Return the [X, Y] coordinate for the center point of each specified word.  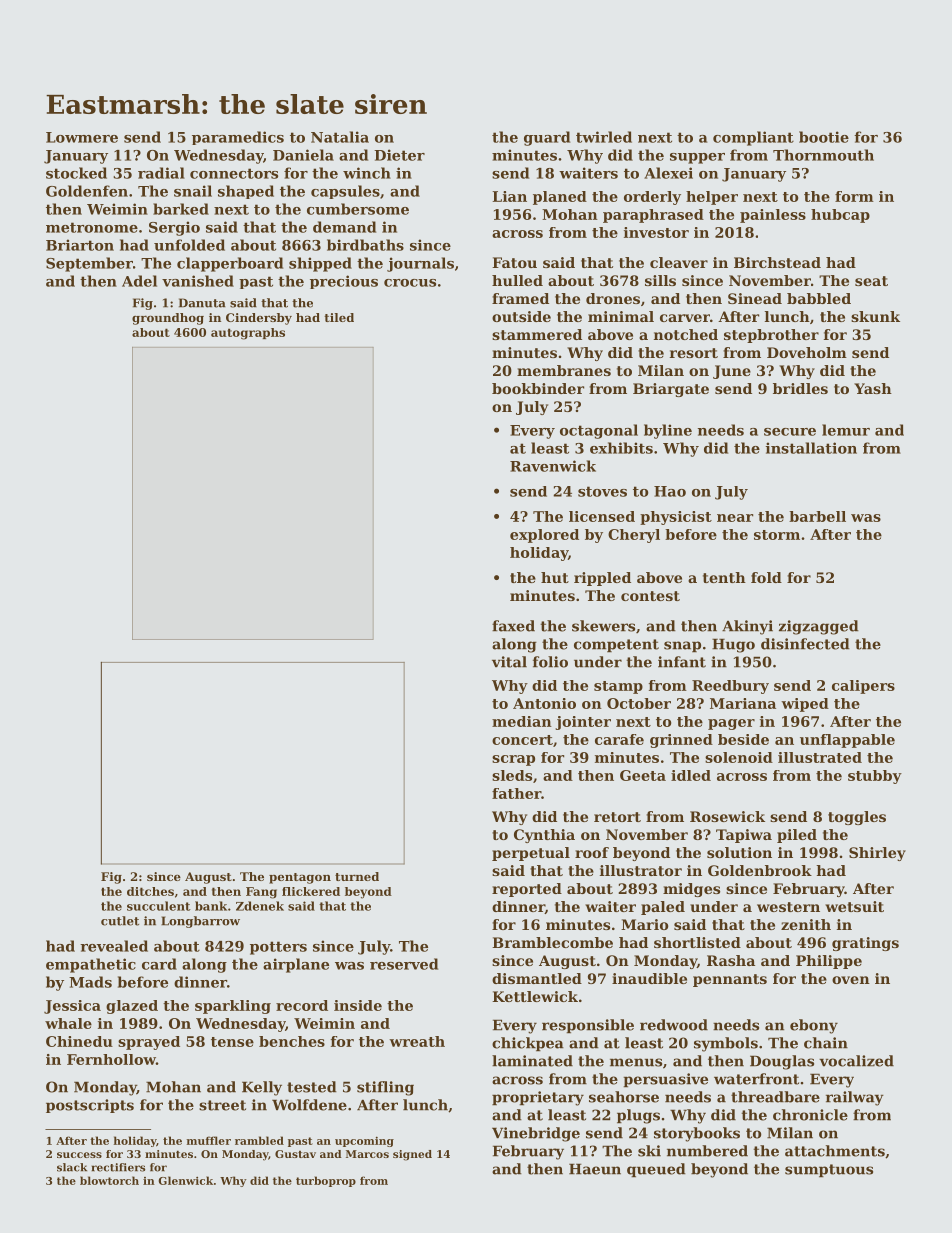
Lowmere [82, 137]
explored [544, 536]
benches [292, 1041]
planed [560, 198]
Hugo [733, 645]
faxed [513, 626]
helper [712, 198]
